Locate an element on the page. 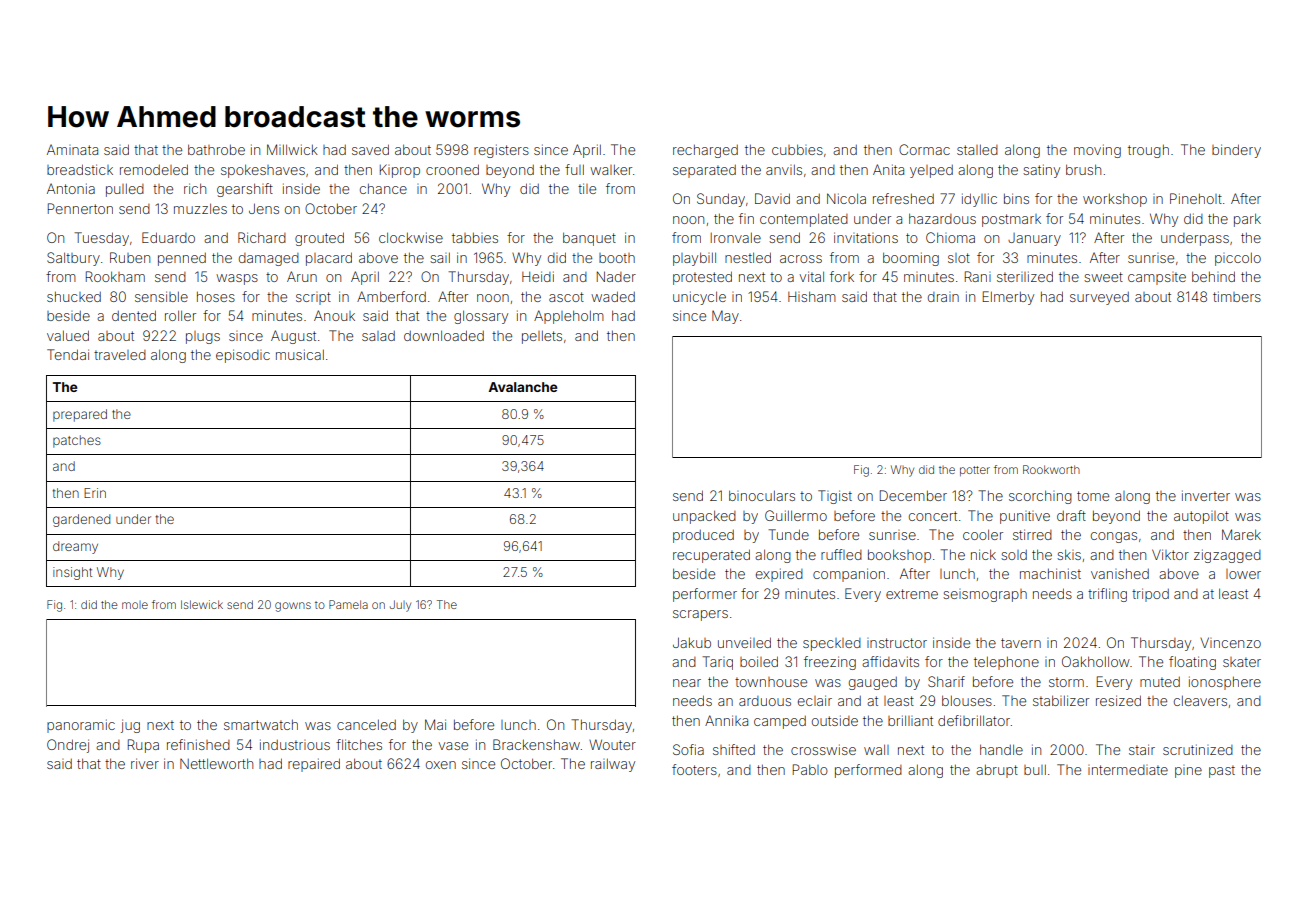 Image resolution: width=1308 pixels, height=924 pixels. valued is located at coordinates (68, 335).
